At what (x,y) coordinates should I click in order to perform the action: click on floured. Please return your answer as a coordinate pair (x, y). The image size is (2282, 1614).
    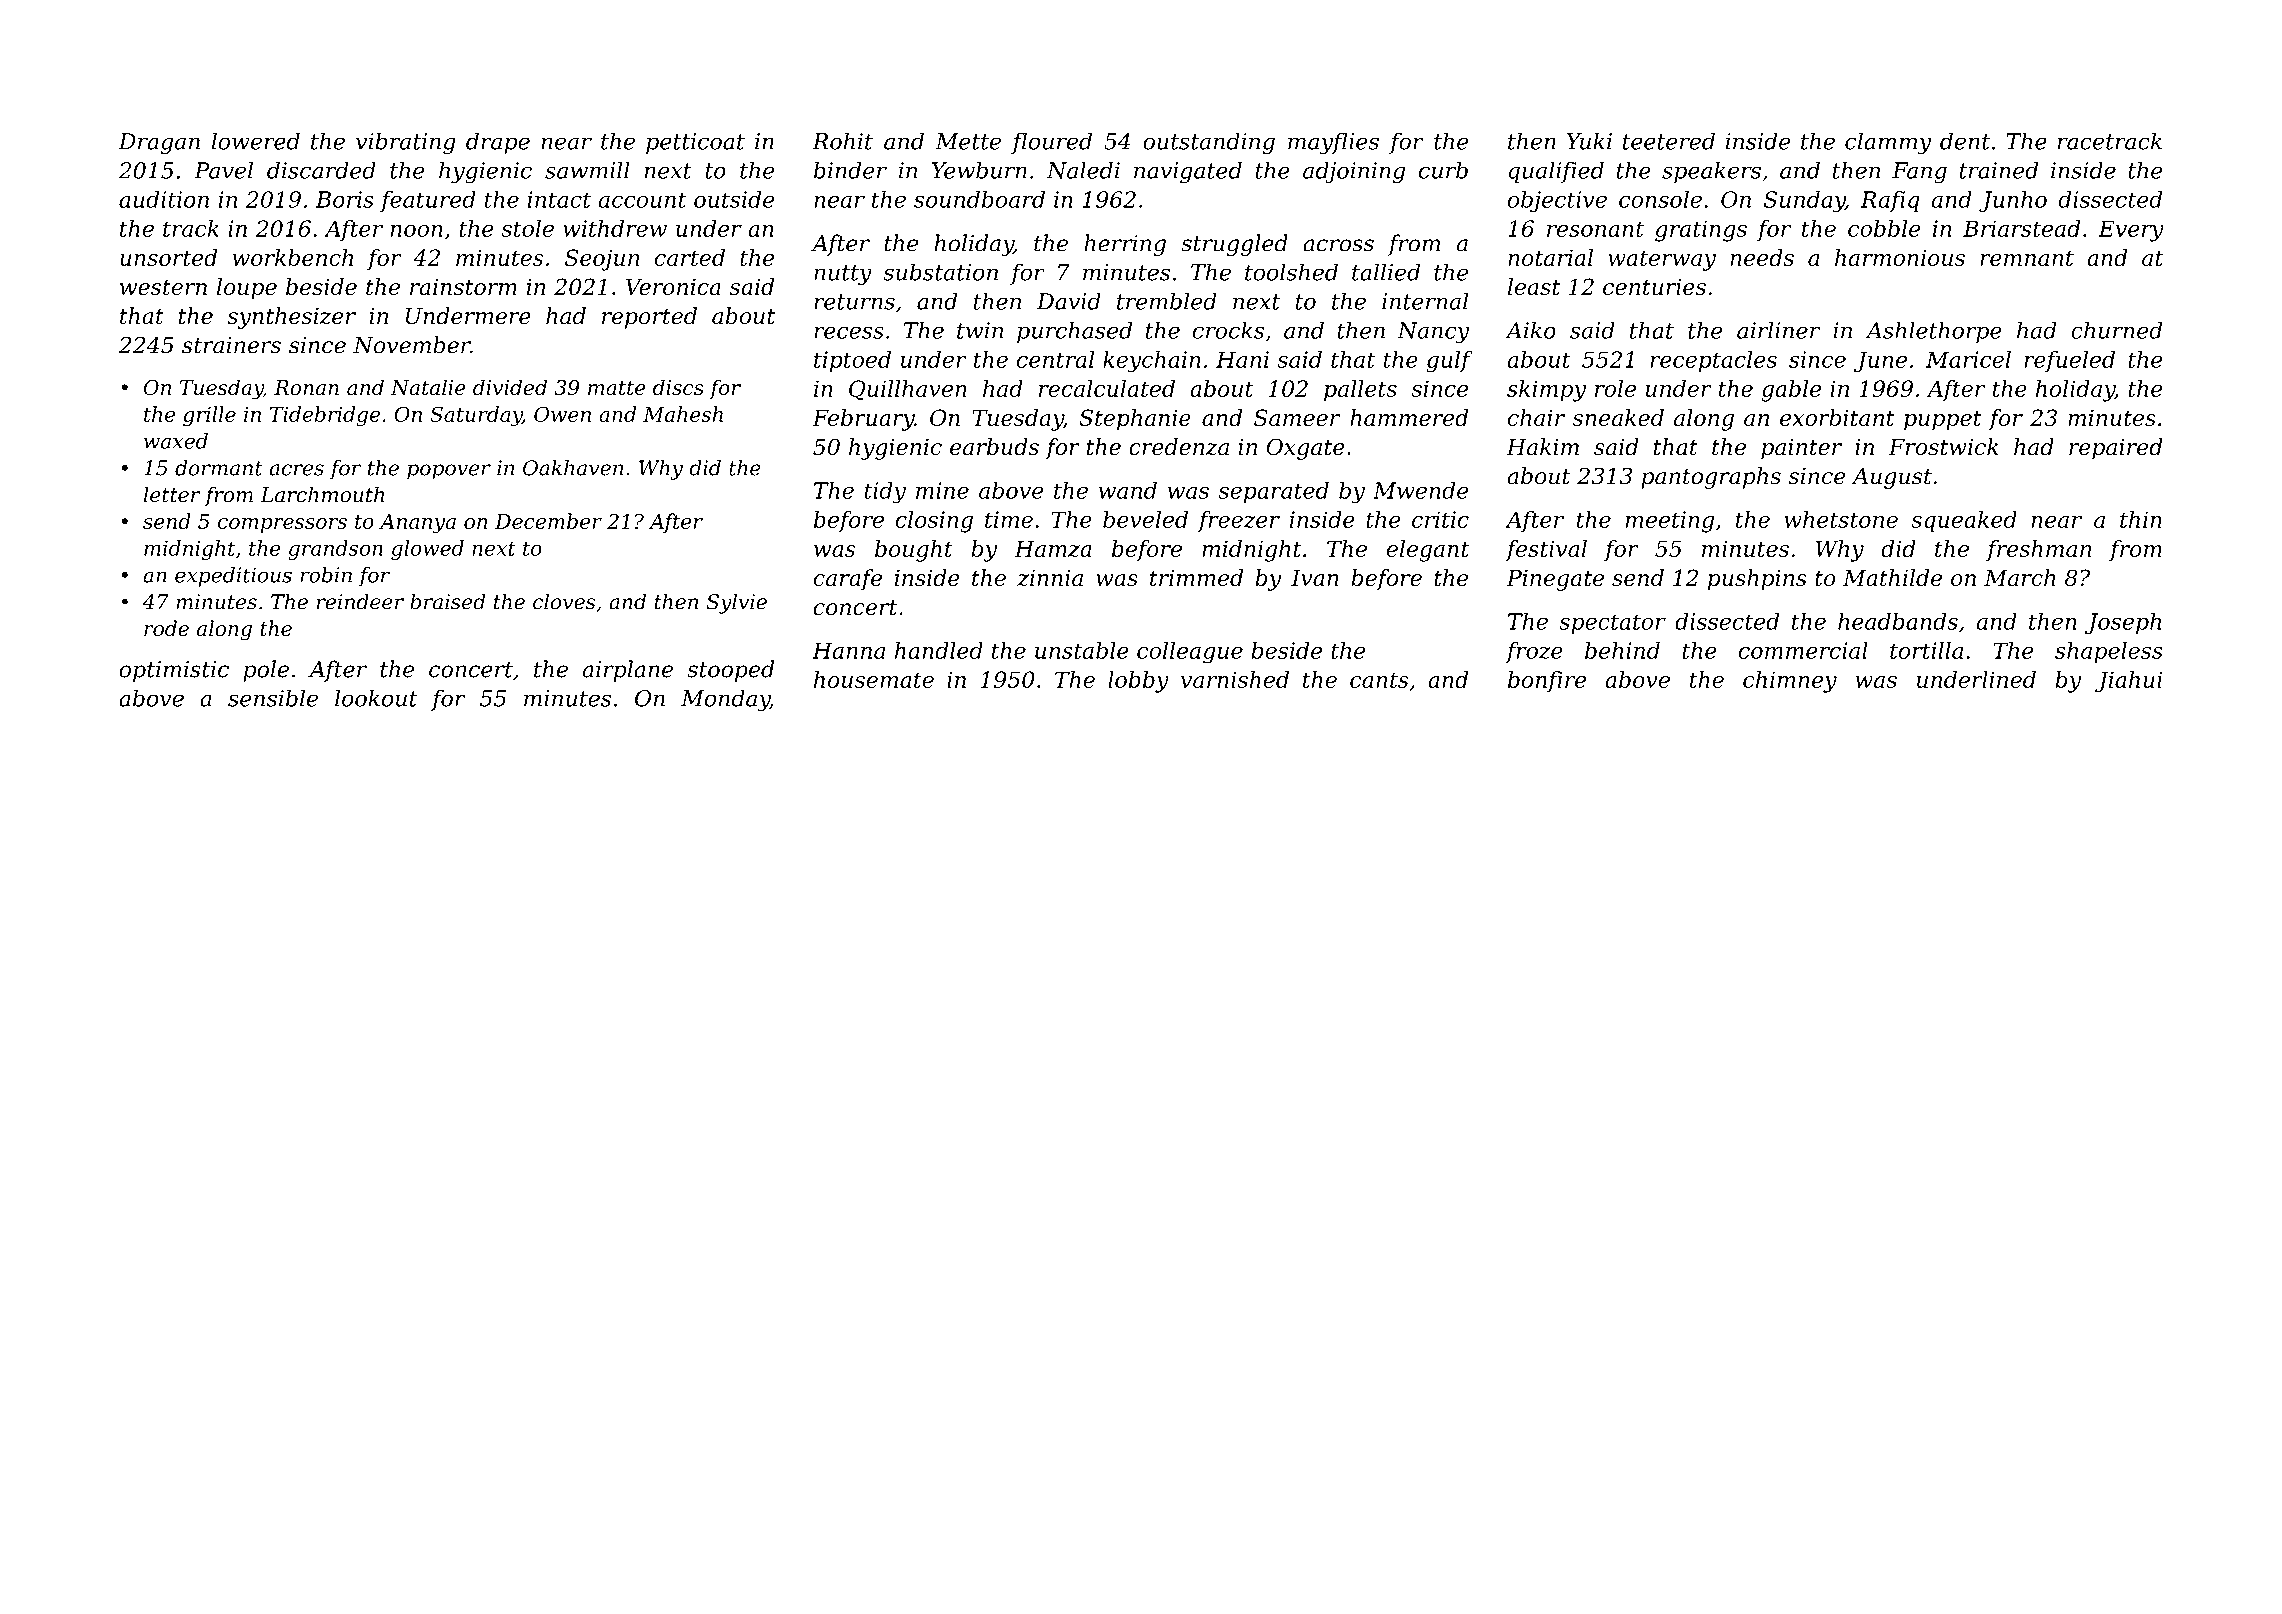
    Looking at the image, I should click on (1051, 143).
